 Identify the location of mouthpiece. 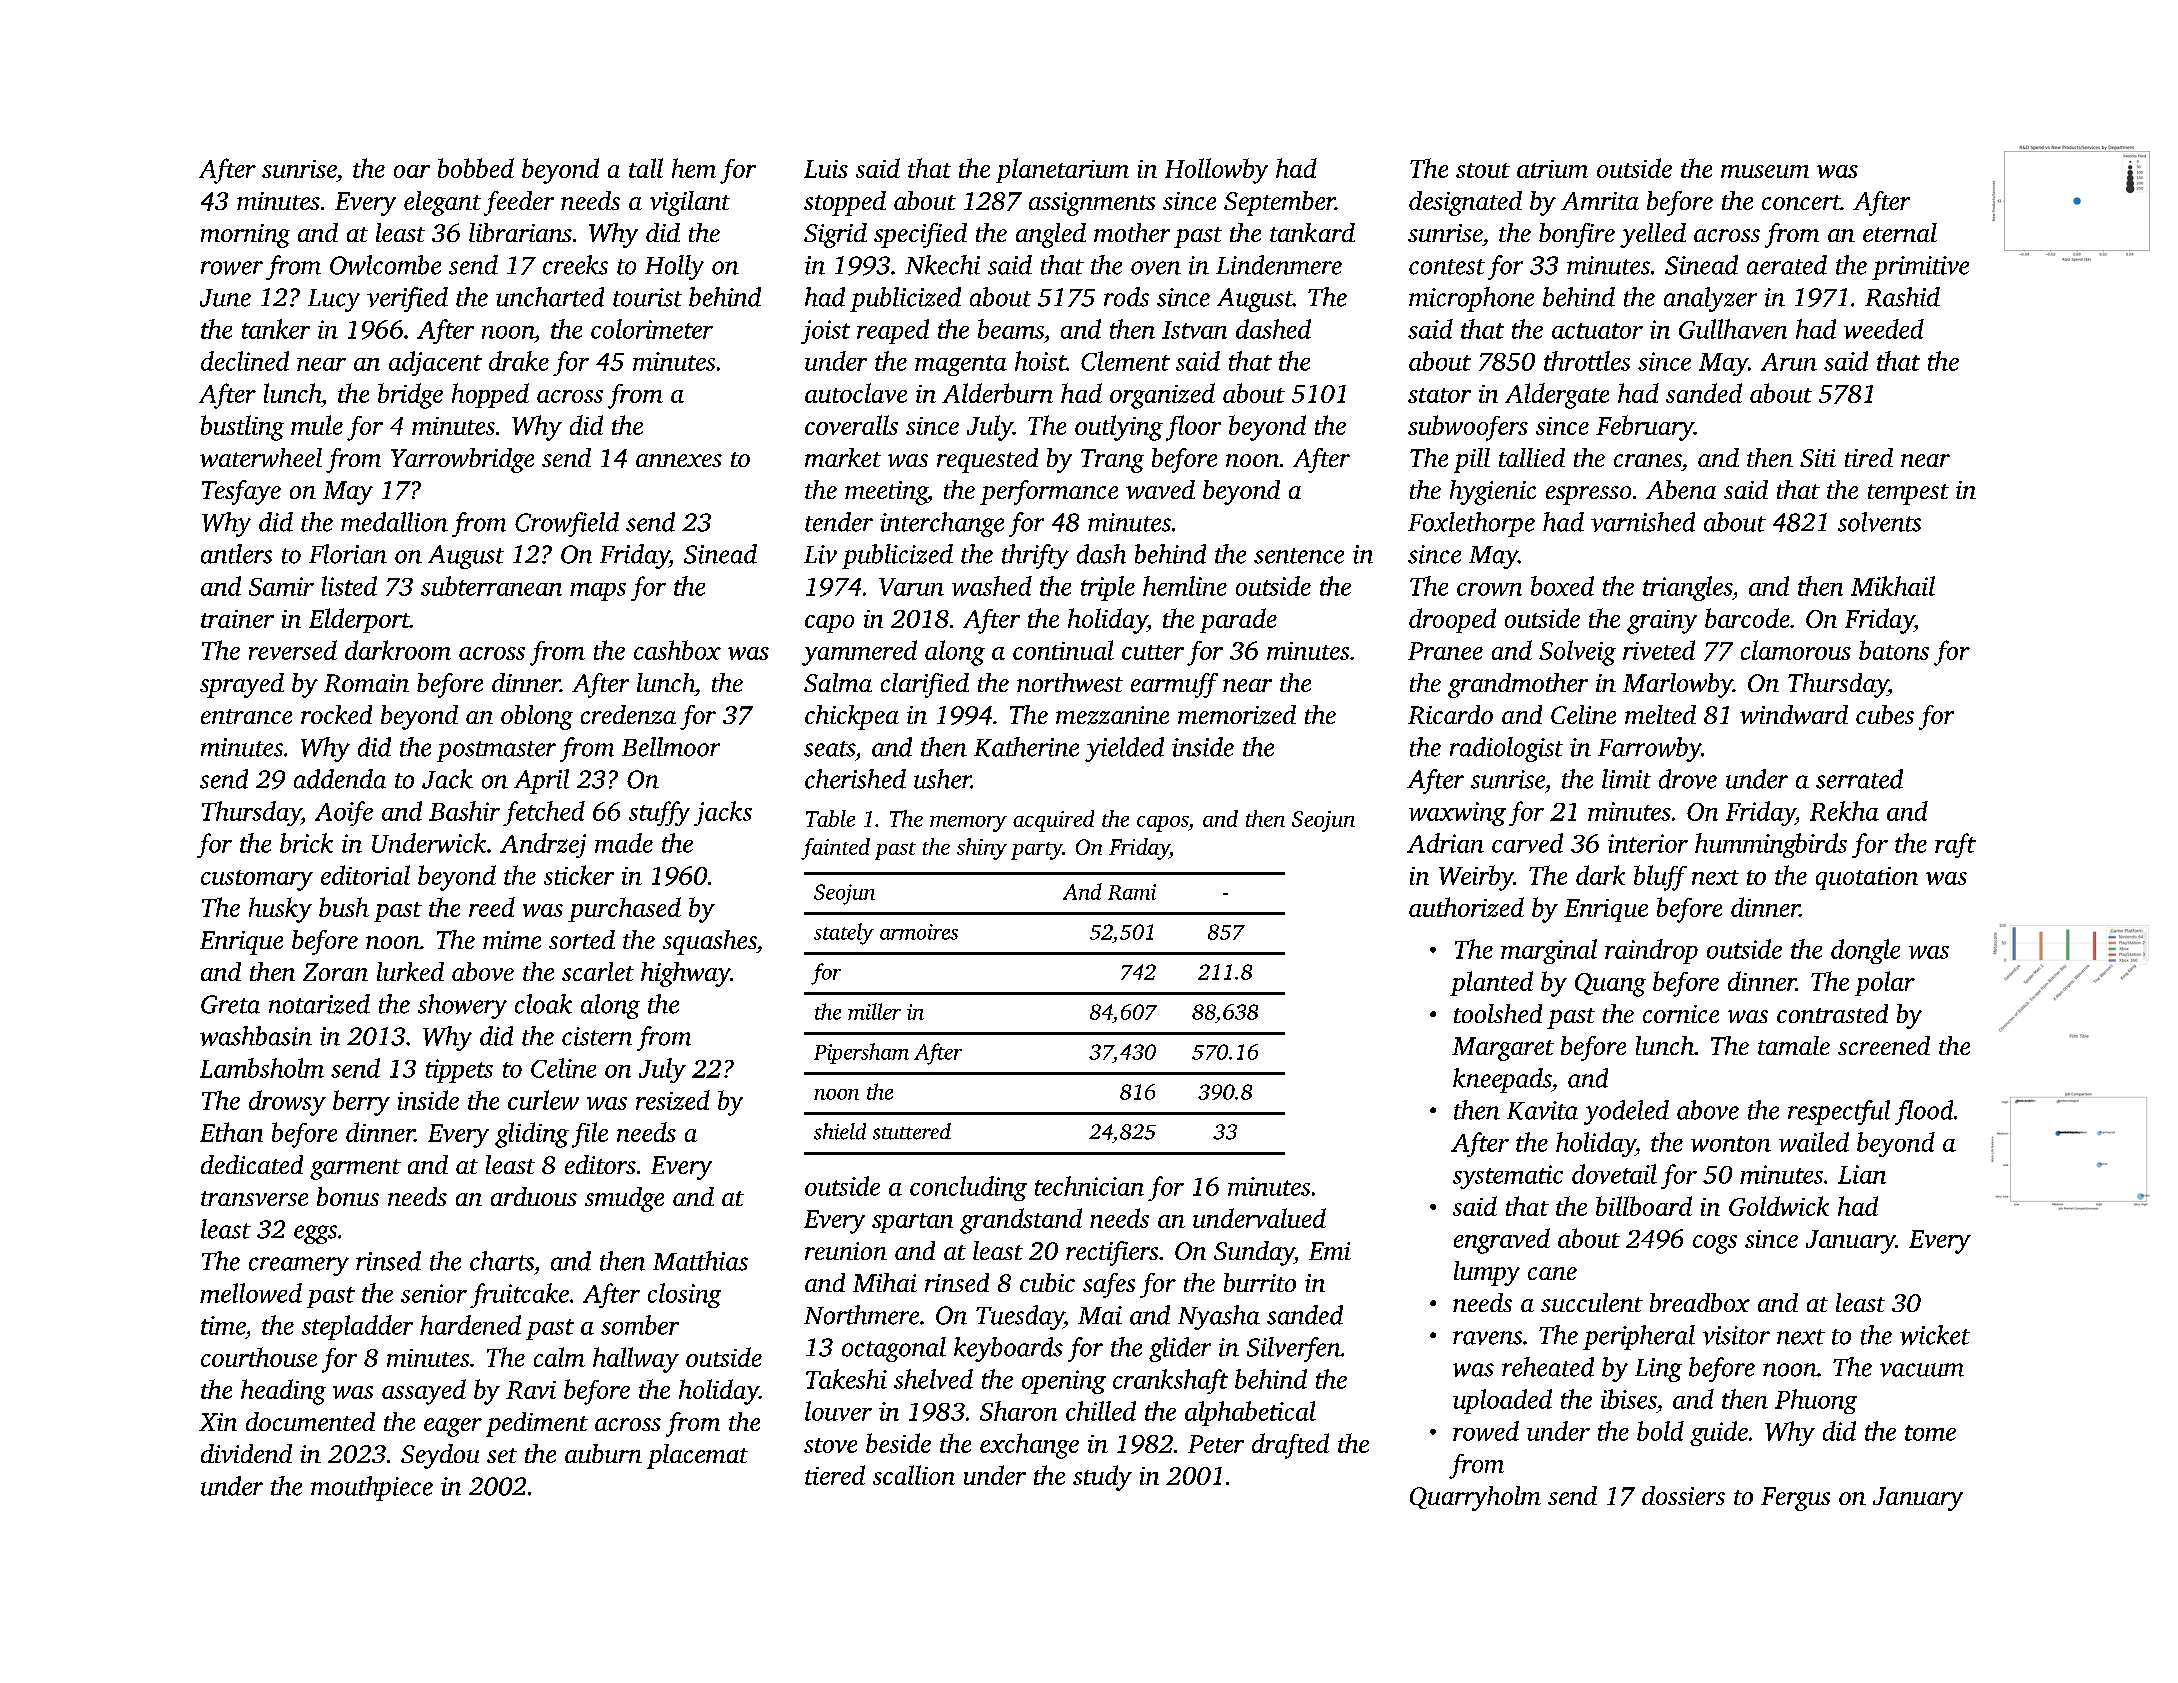
(372, 1488).
